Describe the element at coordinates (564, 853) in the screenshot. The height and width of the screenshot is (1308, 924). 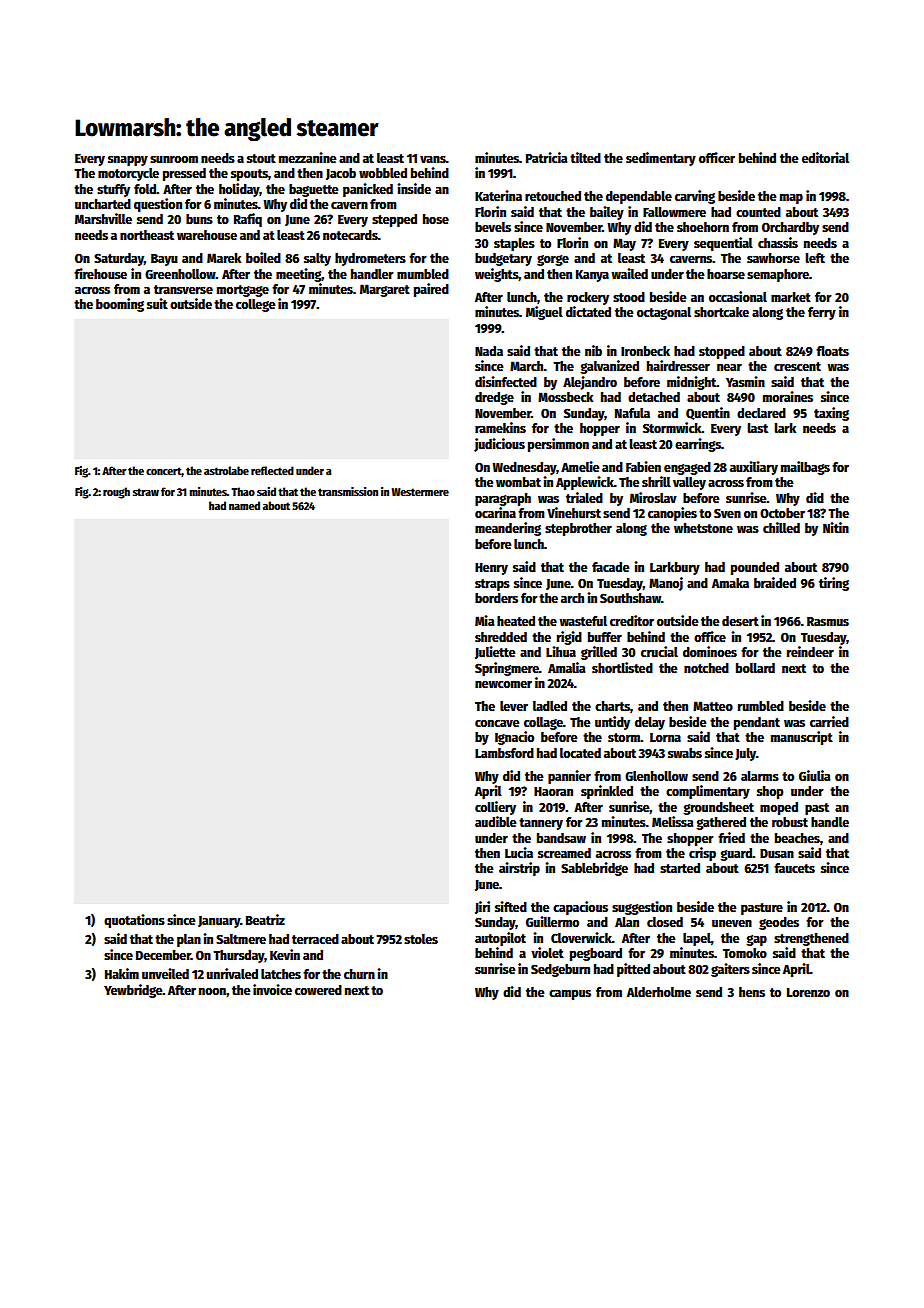
I see `screamed` at that location.
